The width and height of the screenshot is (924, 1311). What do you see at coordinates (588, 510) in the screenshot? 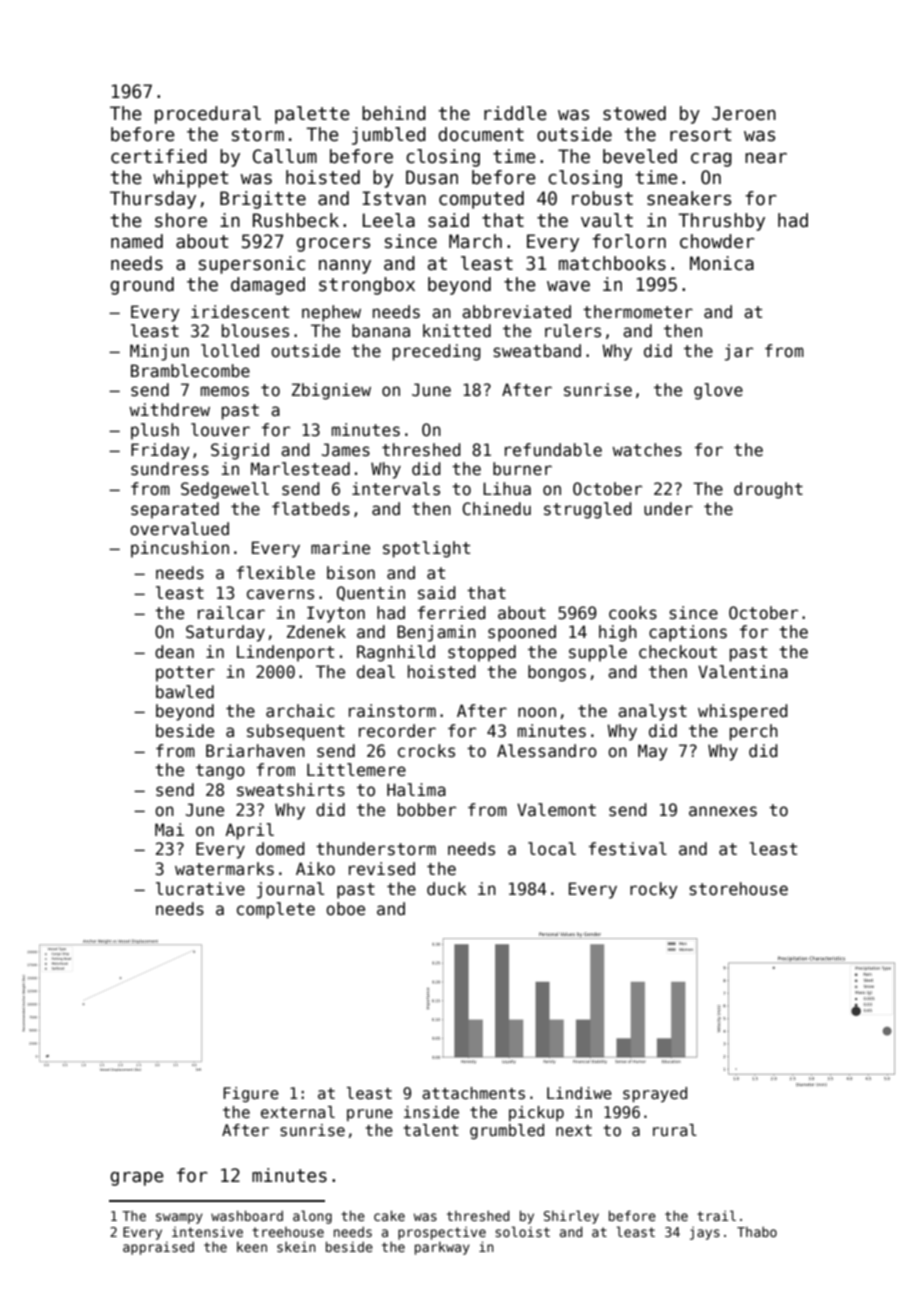
I see `struggled` at bounding box center [588, 510].
